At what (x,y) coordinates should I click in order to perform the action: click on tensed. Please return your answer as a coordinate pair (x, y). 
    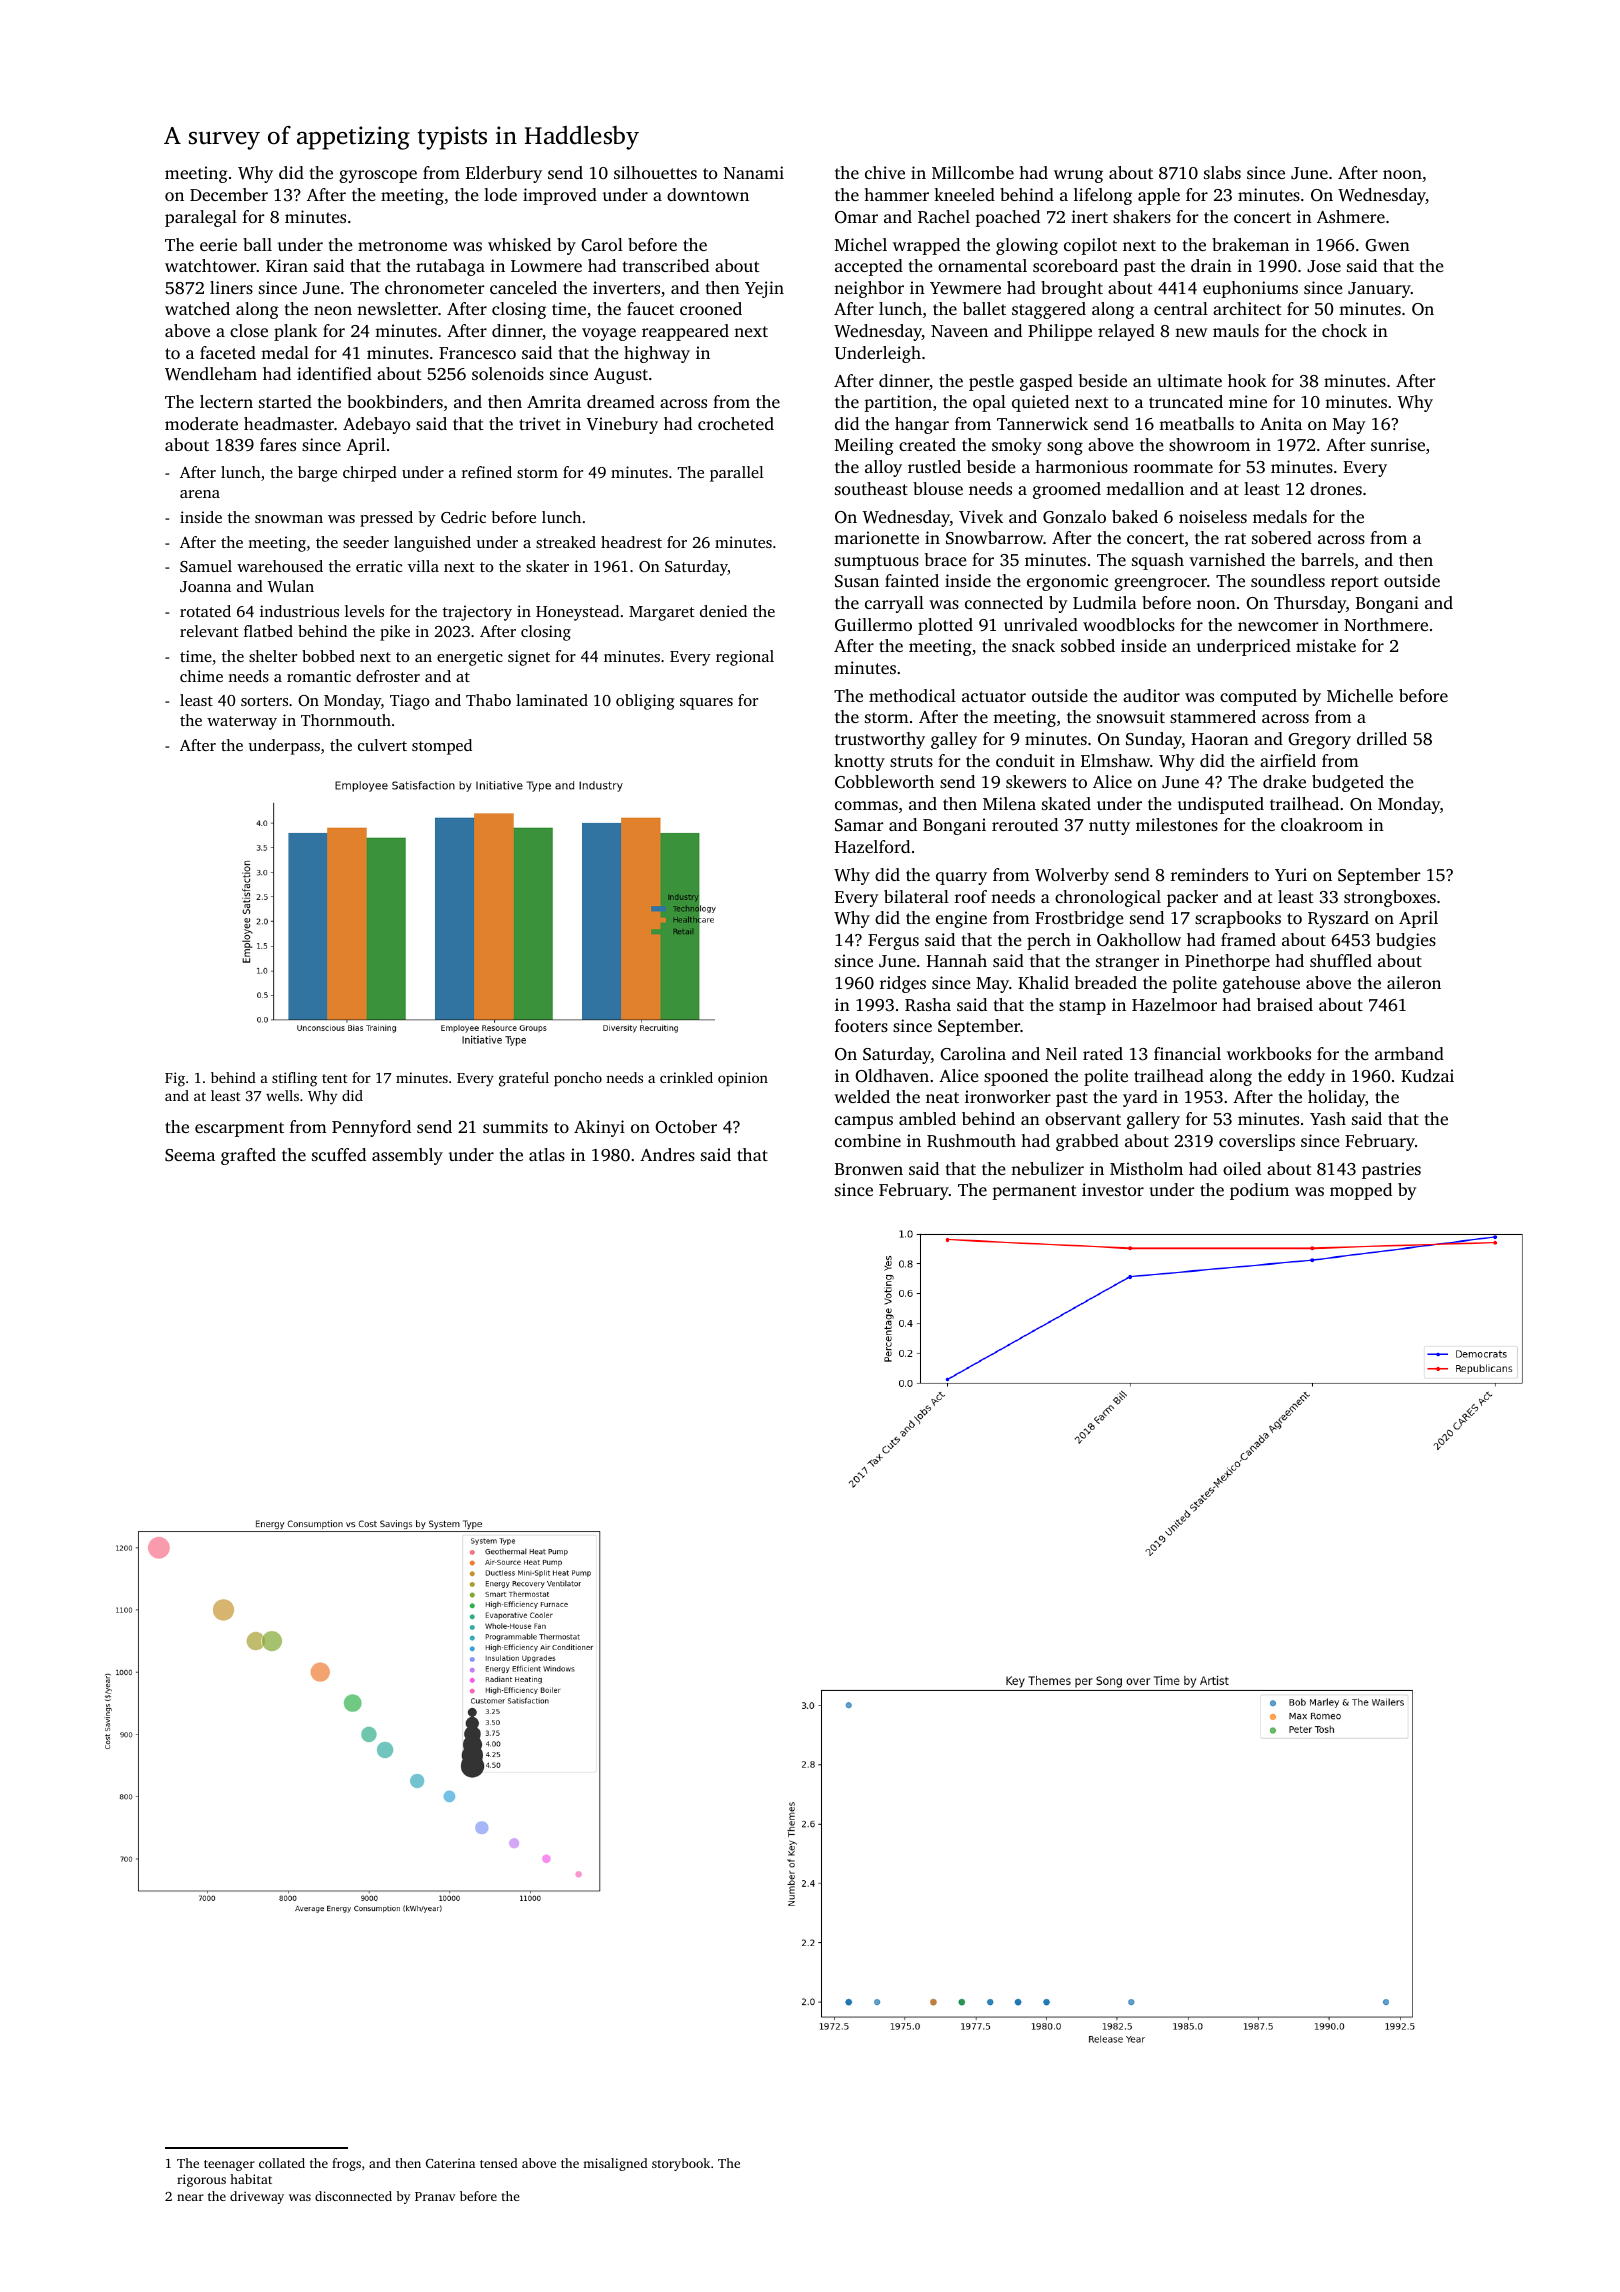
    Looking at the image, I should click on (499, 2163).
